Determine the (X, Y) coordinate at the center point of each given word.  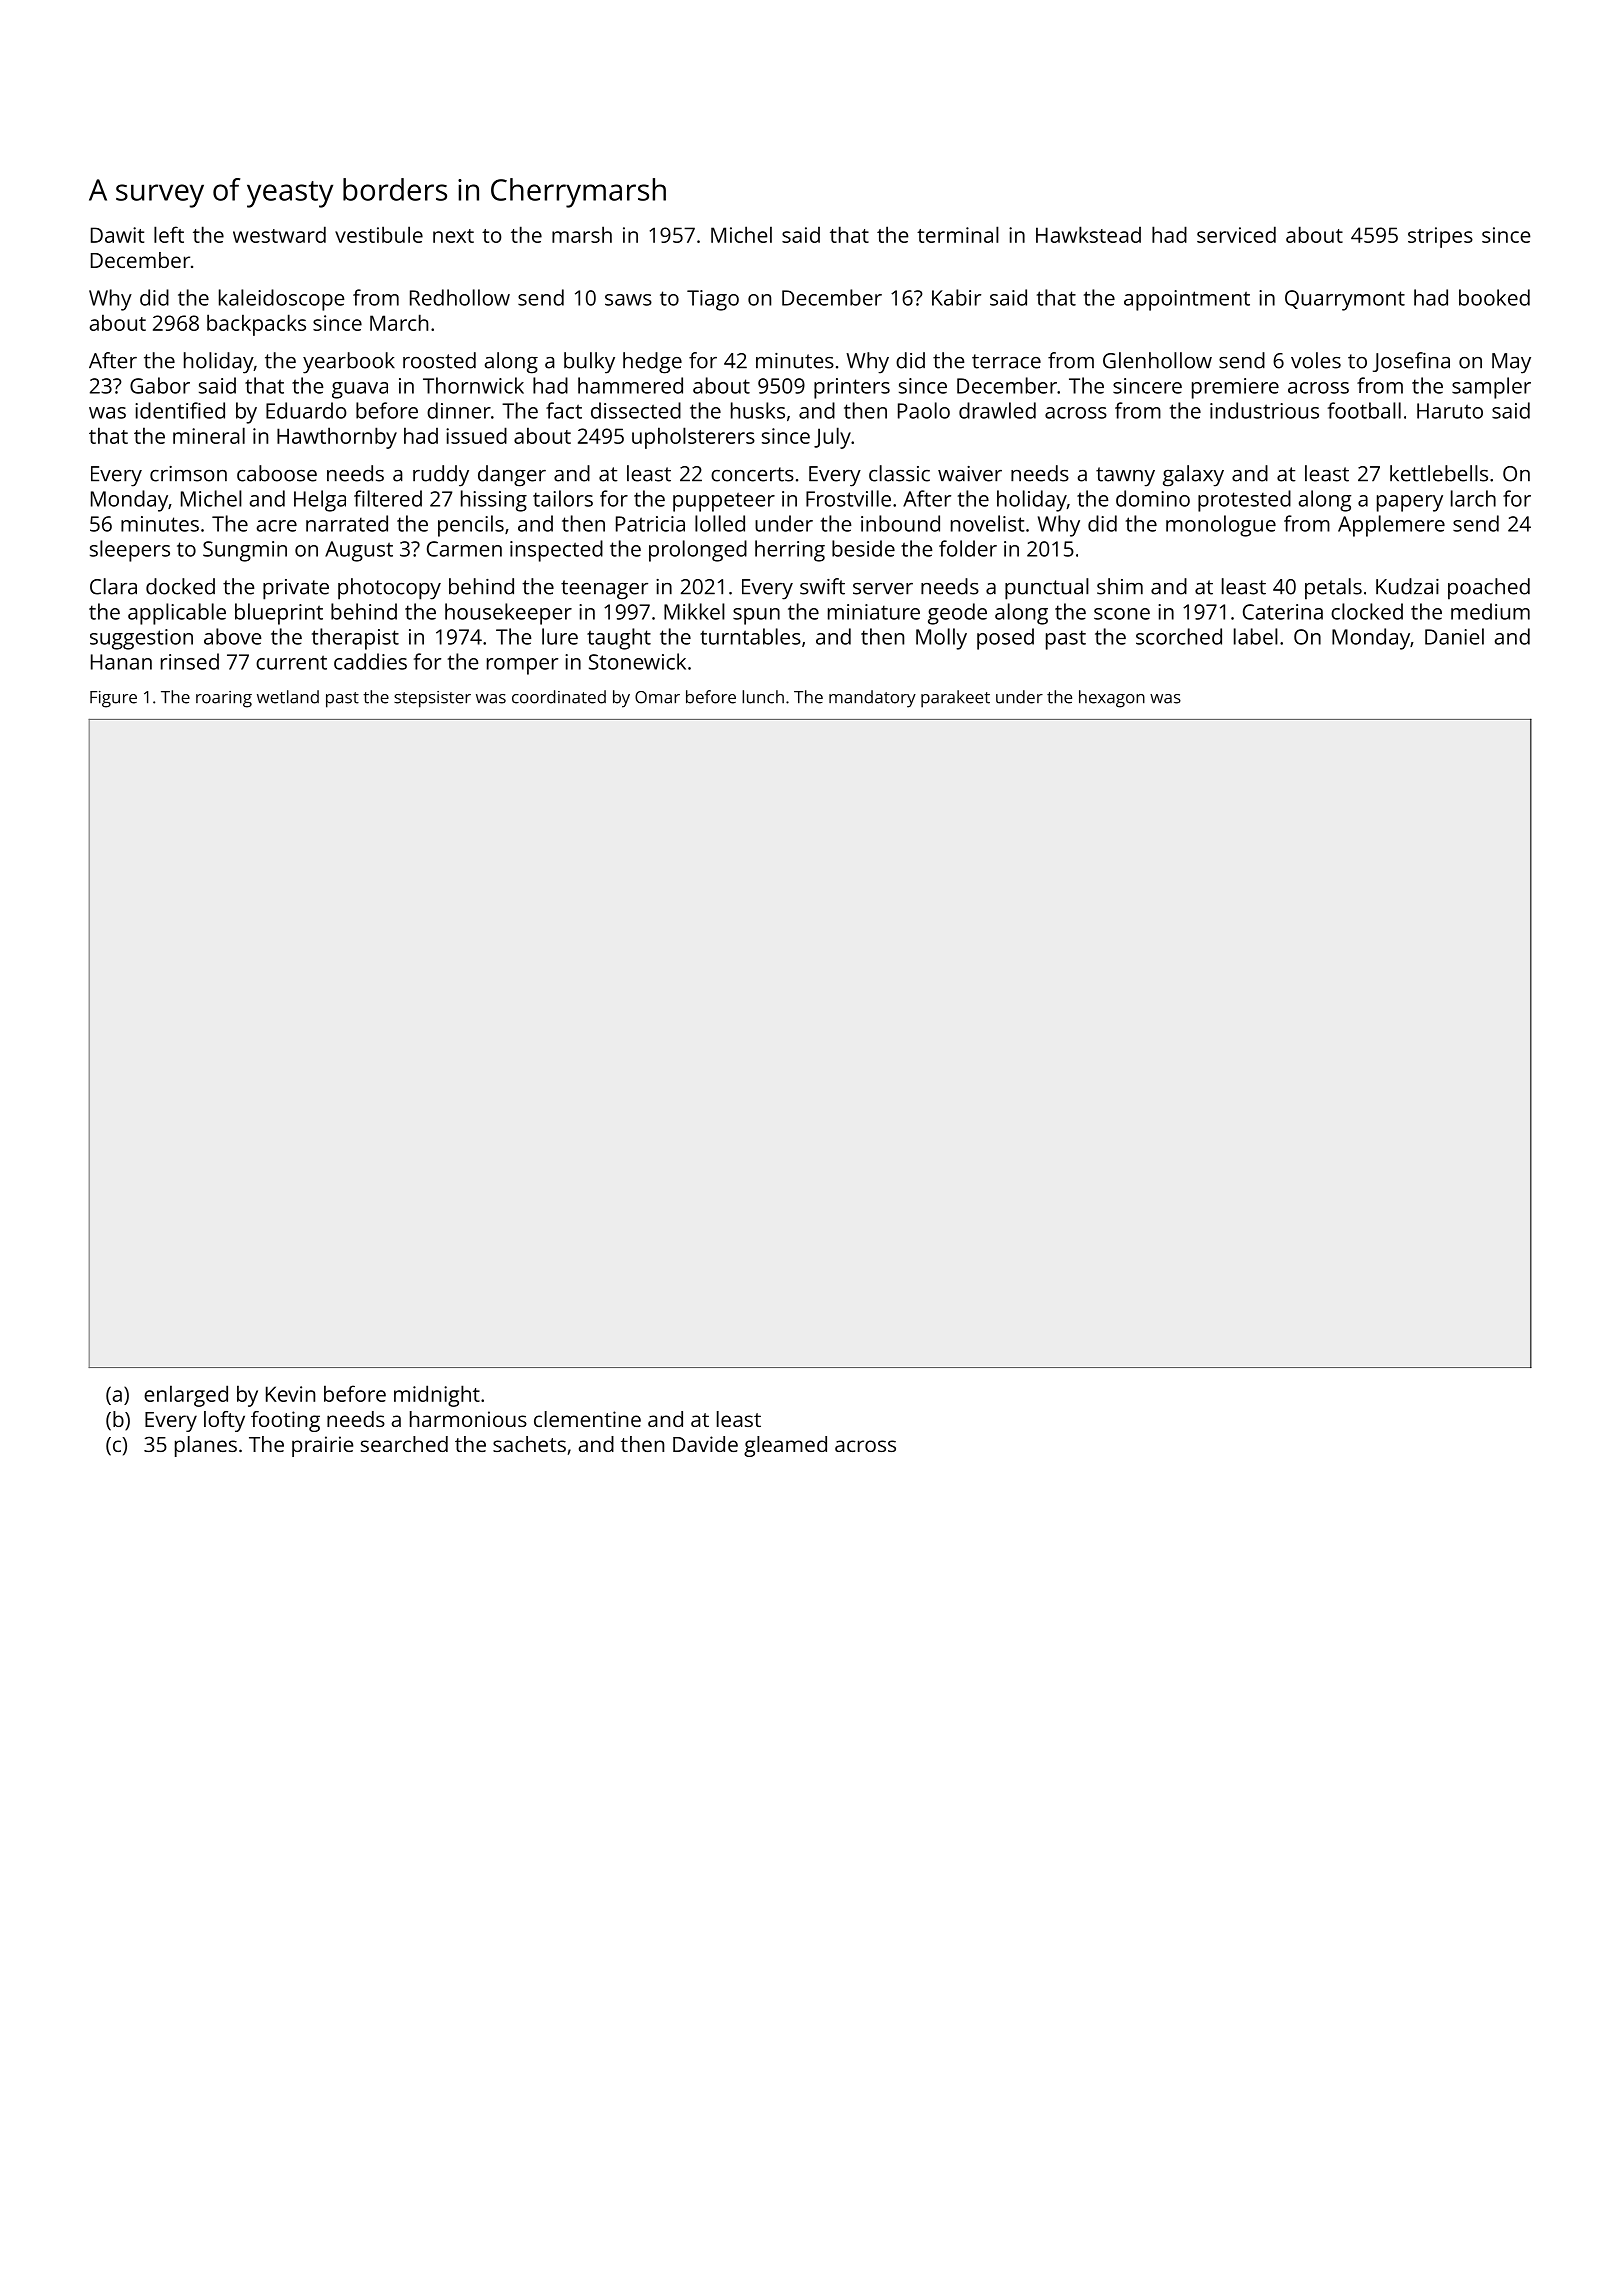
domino (1153, 498)
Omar (657, 697)
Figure (113, 699)
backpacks (256, 325)
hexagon (1112, 699)
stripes (1440, 237)
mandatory (872, 699)
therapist (355, 639)
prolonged (698, 551)
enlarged (186, 1396)
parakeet (955, 699)
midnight (437, 1396)
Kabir (956, 297)
